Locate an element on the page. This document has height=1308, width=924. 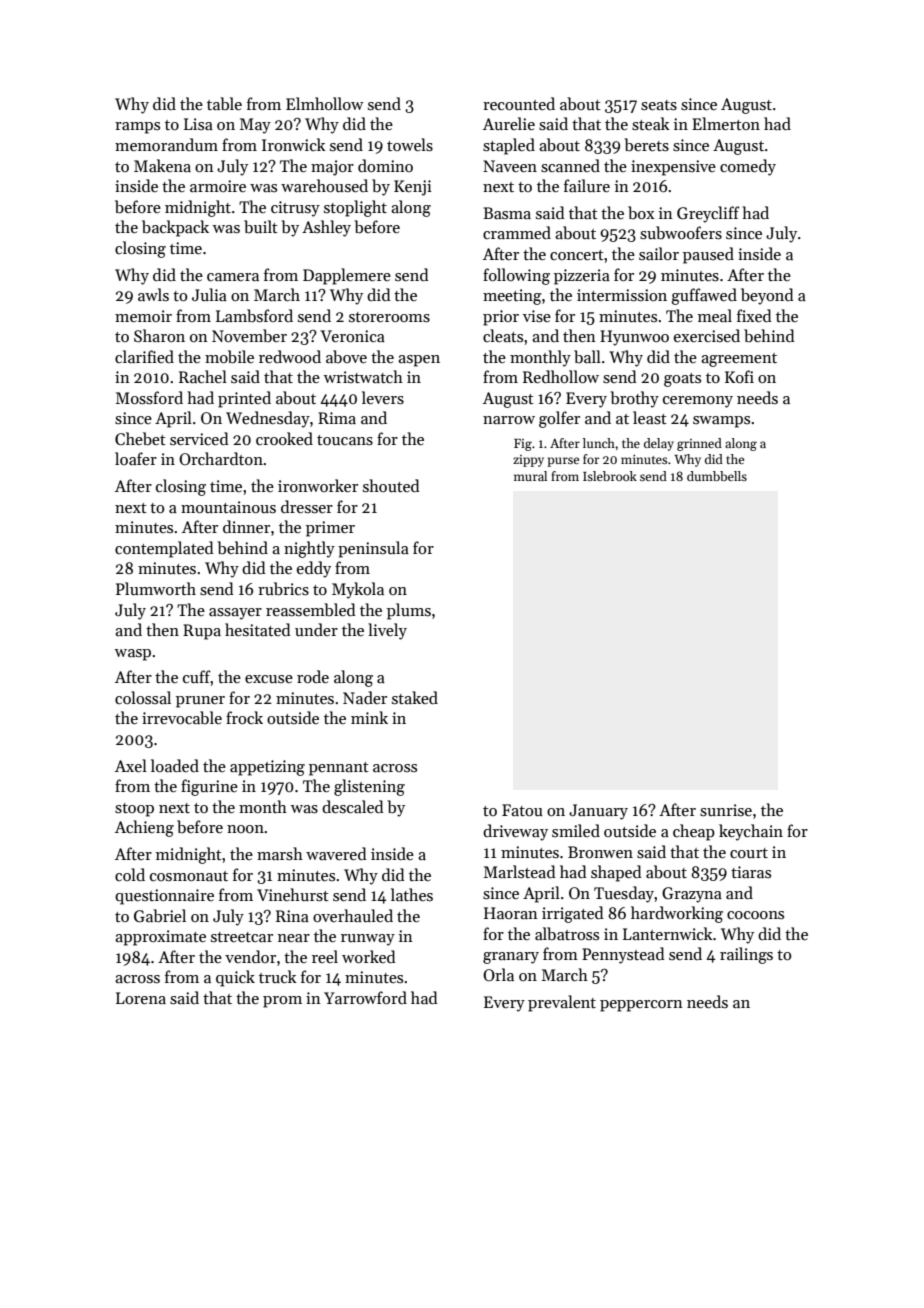
Makena is located at coordinates (162, 165).
